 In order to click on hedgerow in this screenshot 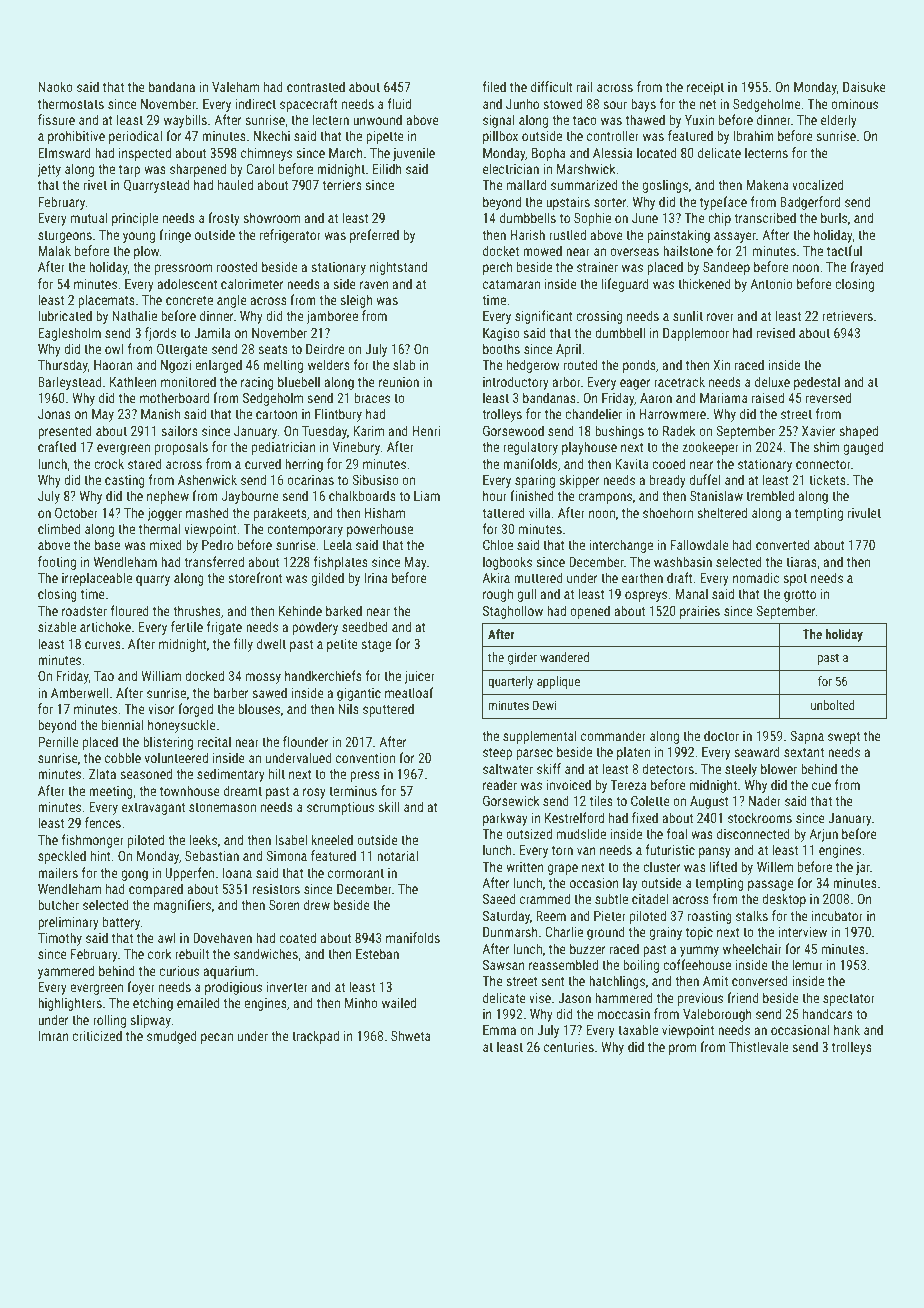, I will do `click(533, 366)`.
